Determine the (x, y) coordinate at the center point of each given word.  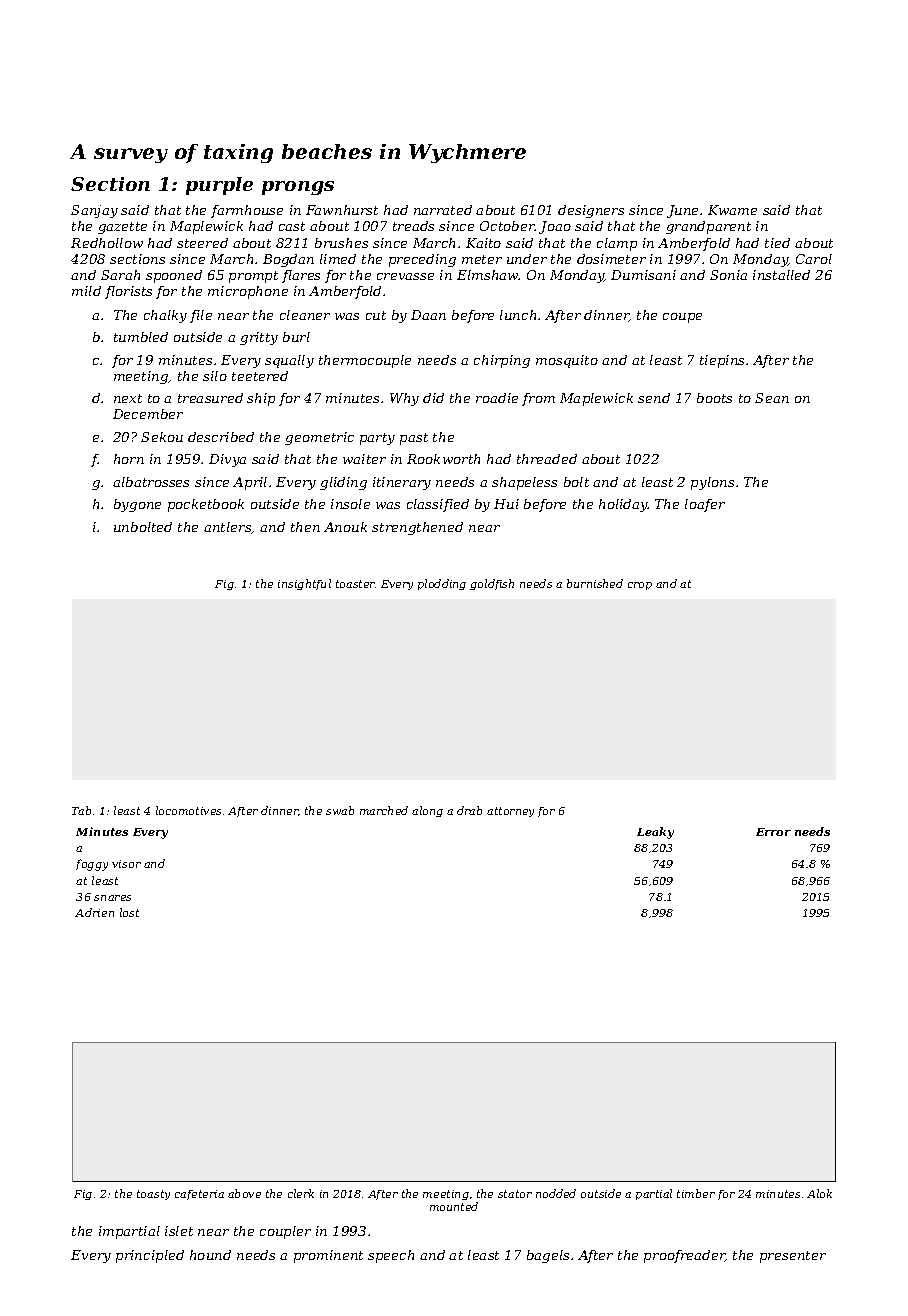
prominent (328, 1256)
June (682, 211)
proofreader (684, 1256)
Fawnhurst (342, 210)
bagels (548, 1256)
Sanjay (94, 211)
